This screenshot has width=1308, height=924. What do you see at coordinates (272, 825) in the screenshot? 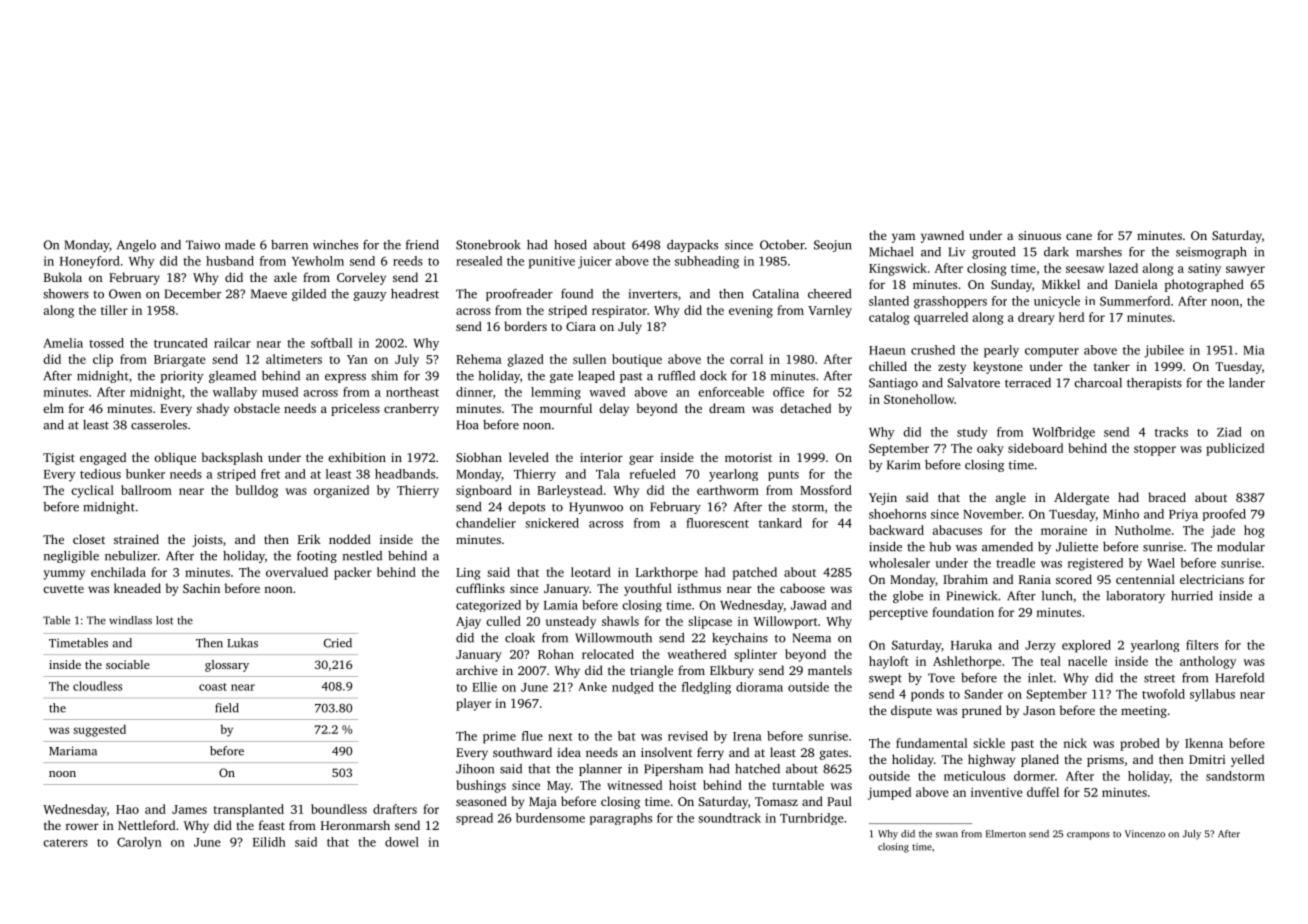
I see `feast` at bounding box center [272, 825].
